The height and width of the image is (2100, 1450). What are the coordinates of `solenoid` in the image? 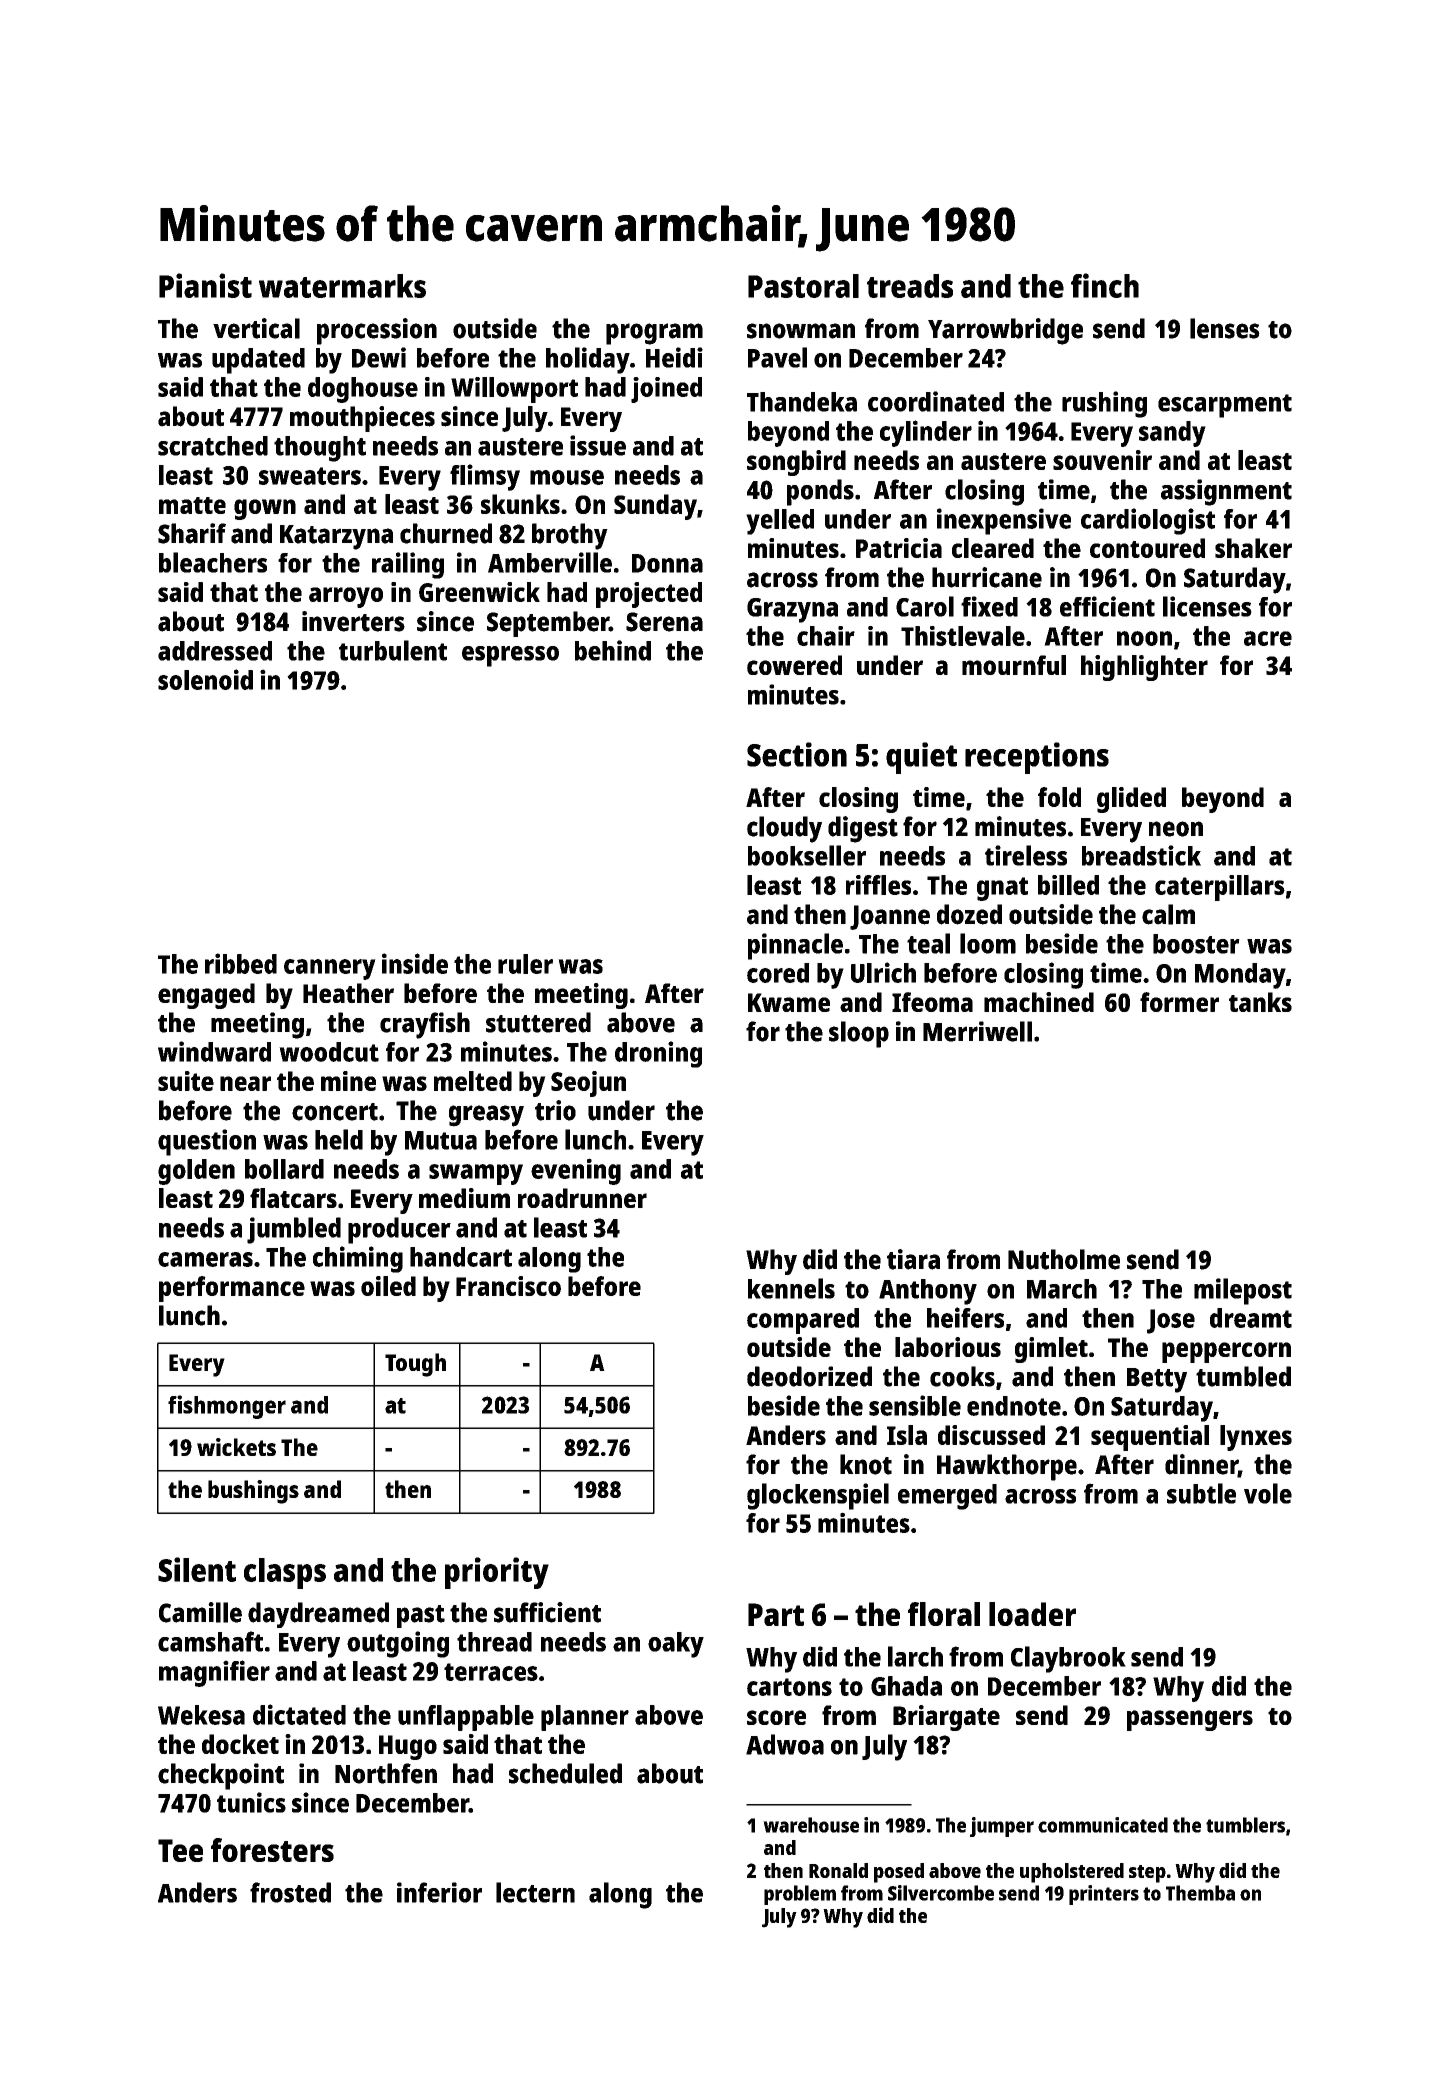 It's located at (205, 679).
